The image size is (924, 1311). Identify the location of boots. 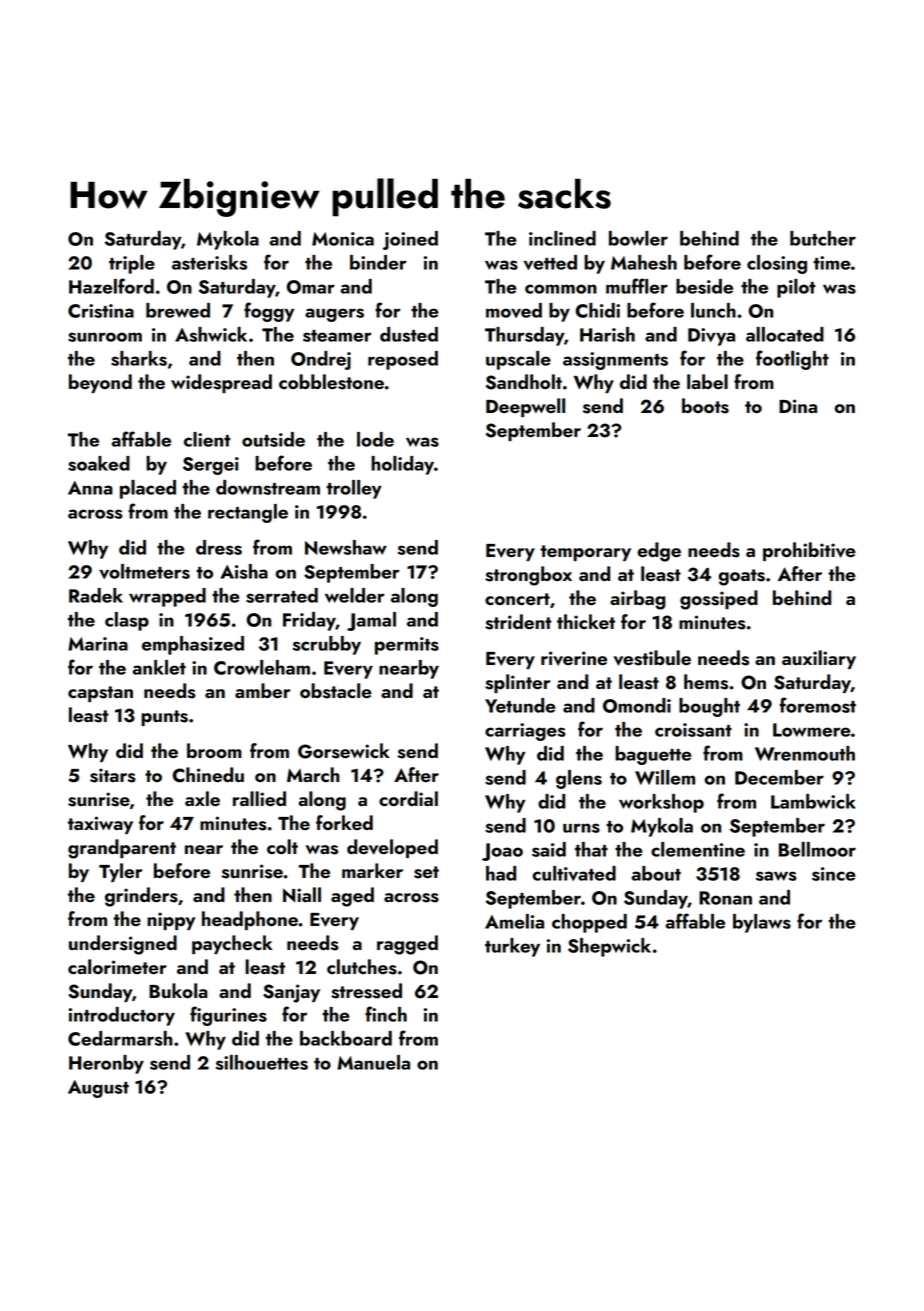
(705, 406).
